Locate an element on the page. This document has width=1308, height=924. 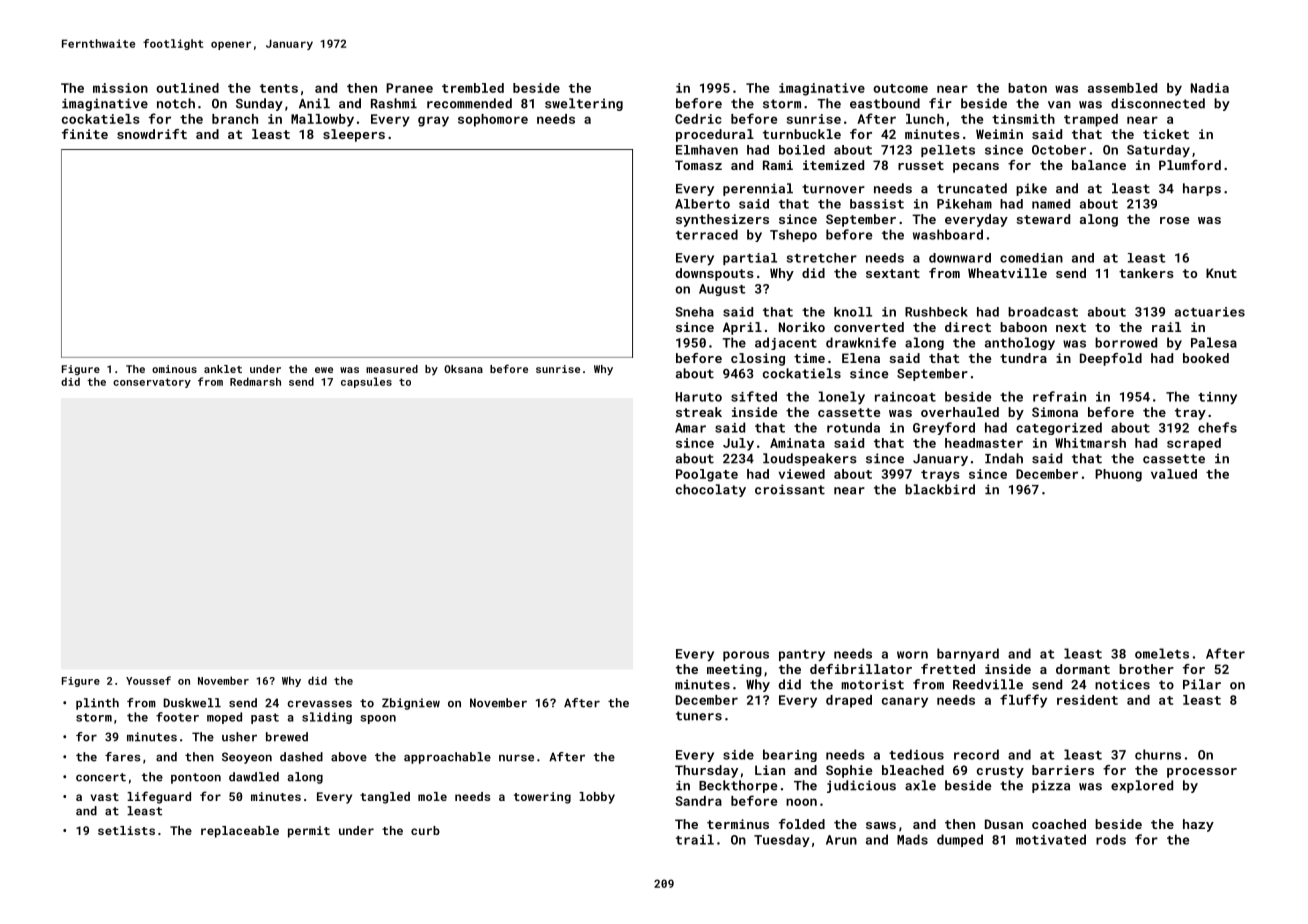
measured is located at coordinates (392, 369).
